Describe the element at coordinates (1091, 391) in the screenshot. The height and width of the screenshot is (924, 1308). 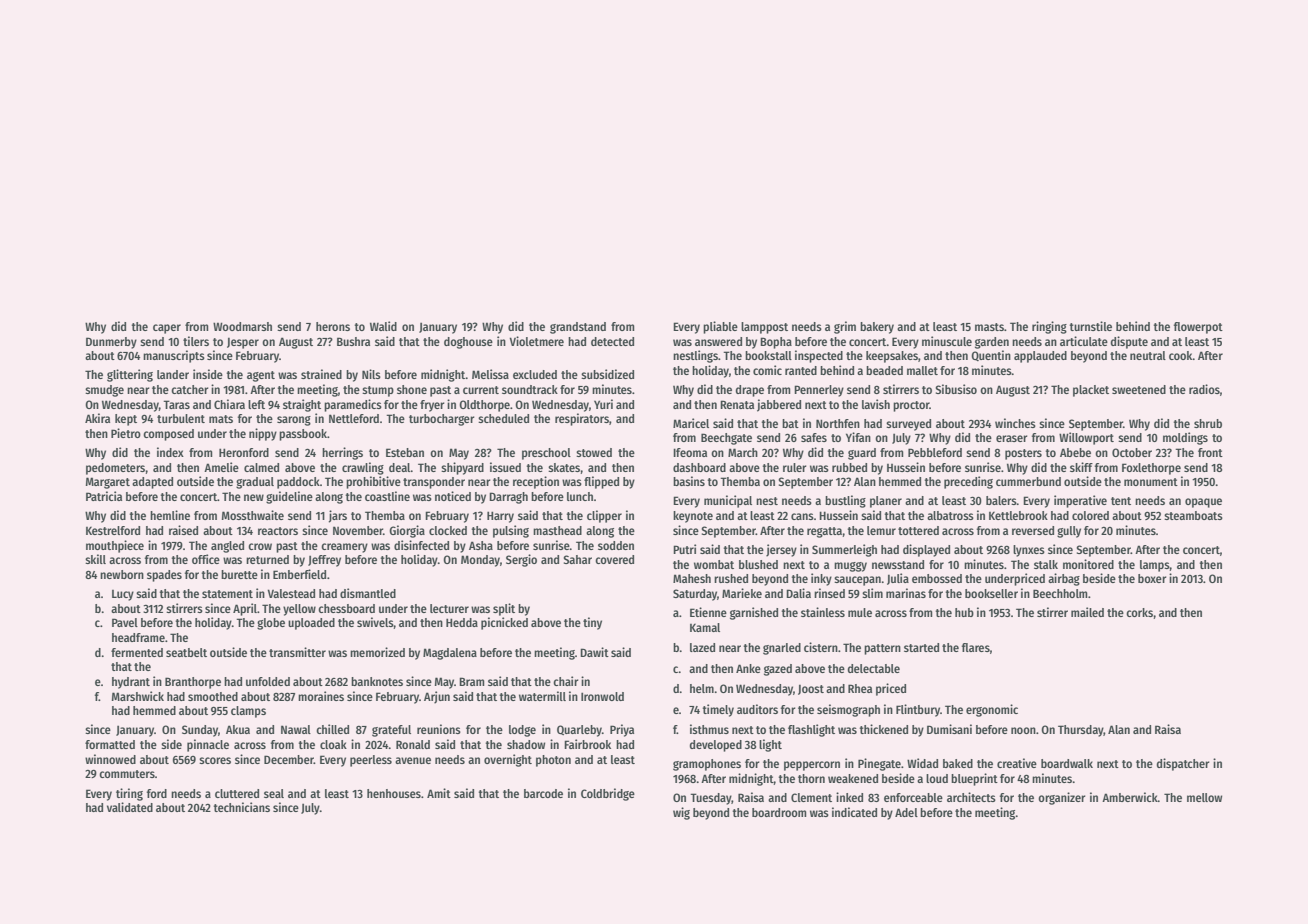
I see `placket` at that location.
